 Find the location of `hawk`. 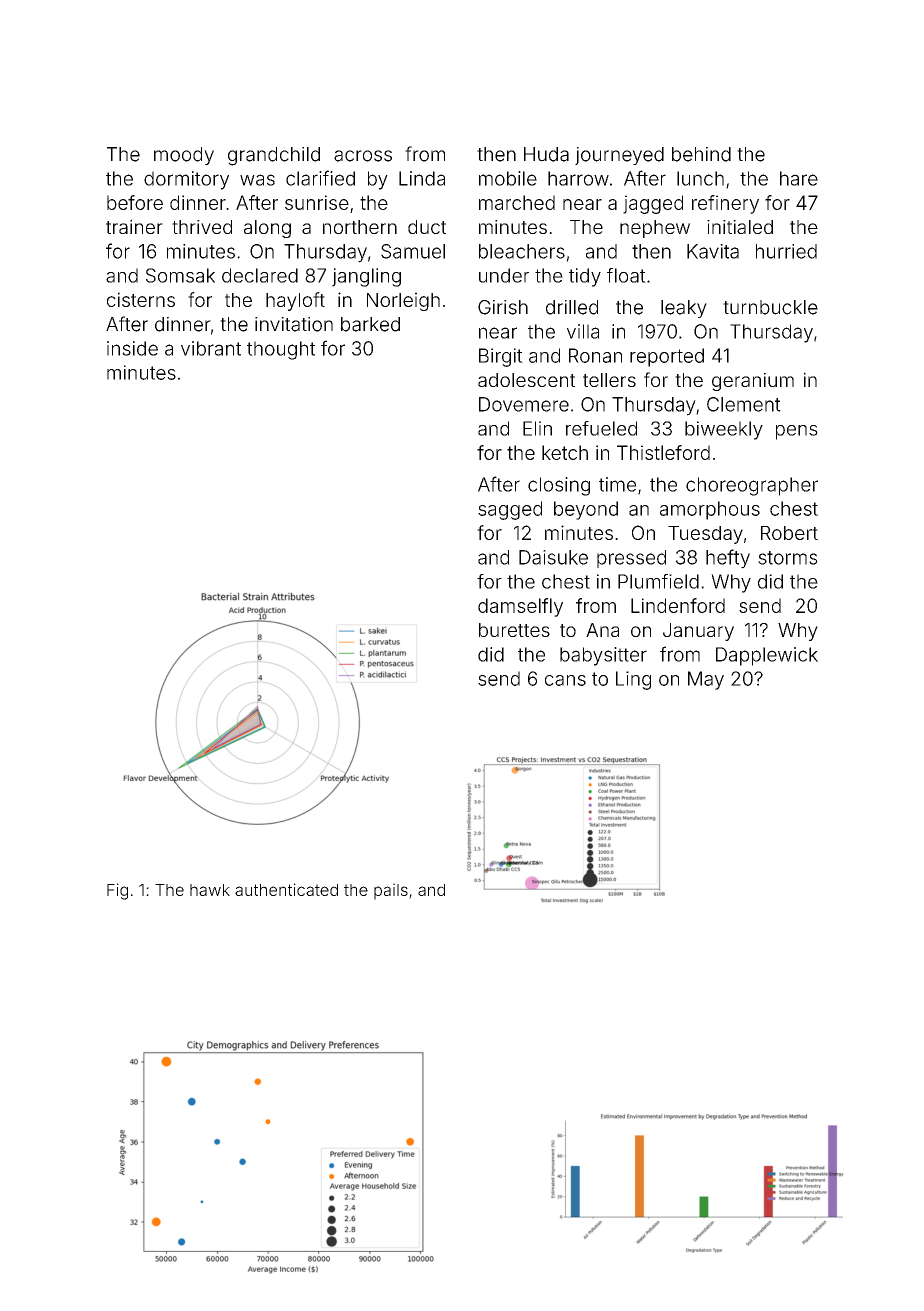

hawk is located at coordinates (210, 890).
